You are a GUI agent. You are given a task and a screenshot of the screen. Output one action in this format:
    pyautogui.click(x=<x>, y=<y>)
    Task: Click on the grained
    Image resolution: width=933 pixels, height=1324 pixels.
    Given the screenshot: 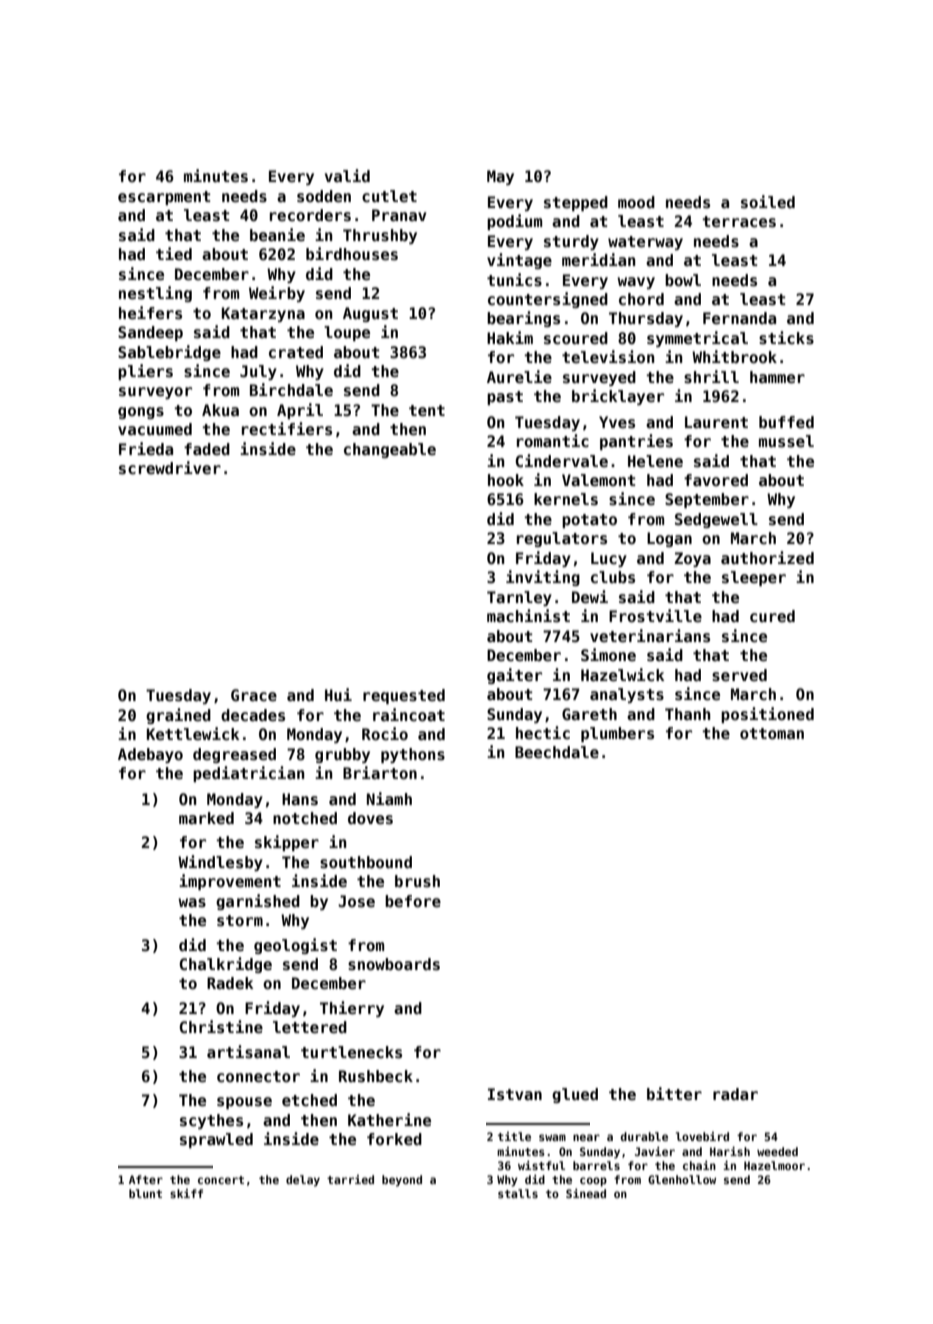 What is the action you would take?
    pyautogui.click(x=178, y=716)
